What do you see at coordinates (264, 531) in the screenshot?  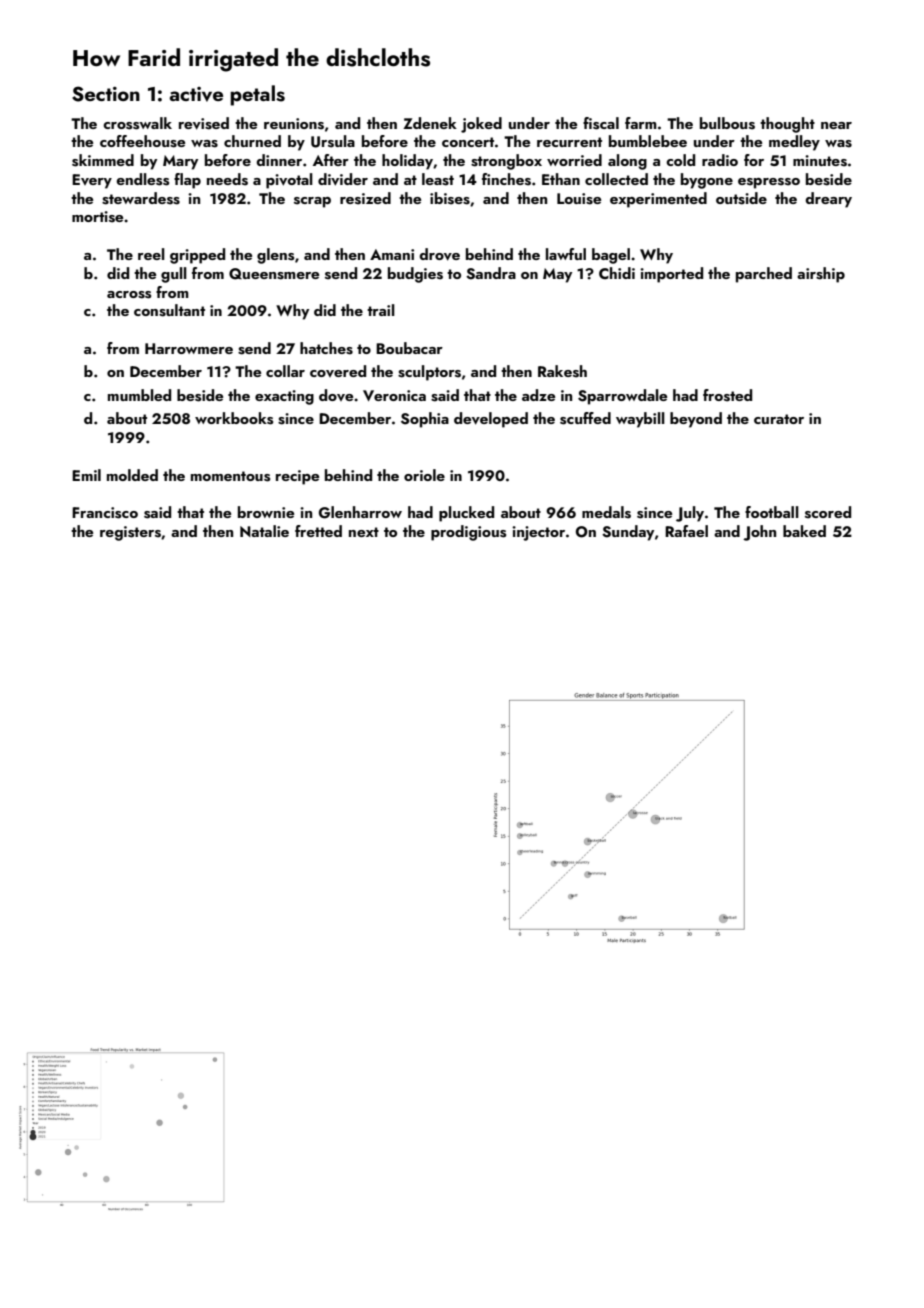 I see `Natalie` at bounding box center [264, 531].
